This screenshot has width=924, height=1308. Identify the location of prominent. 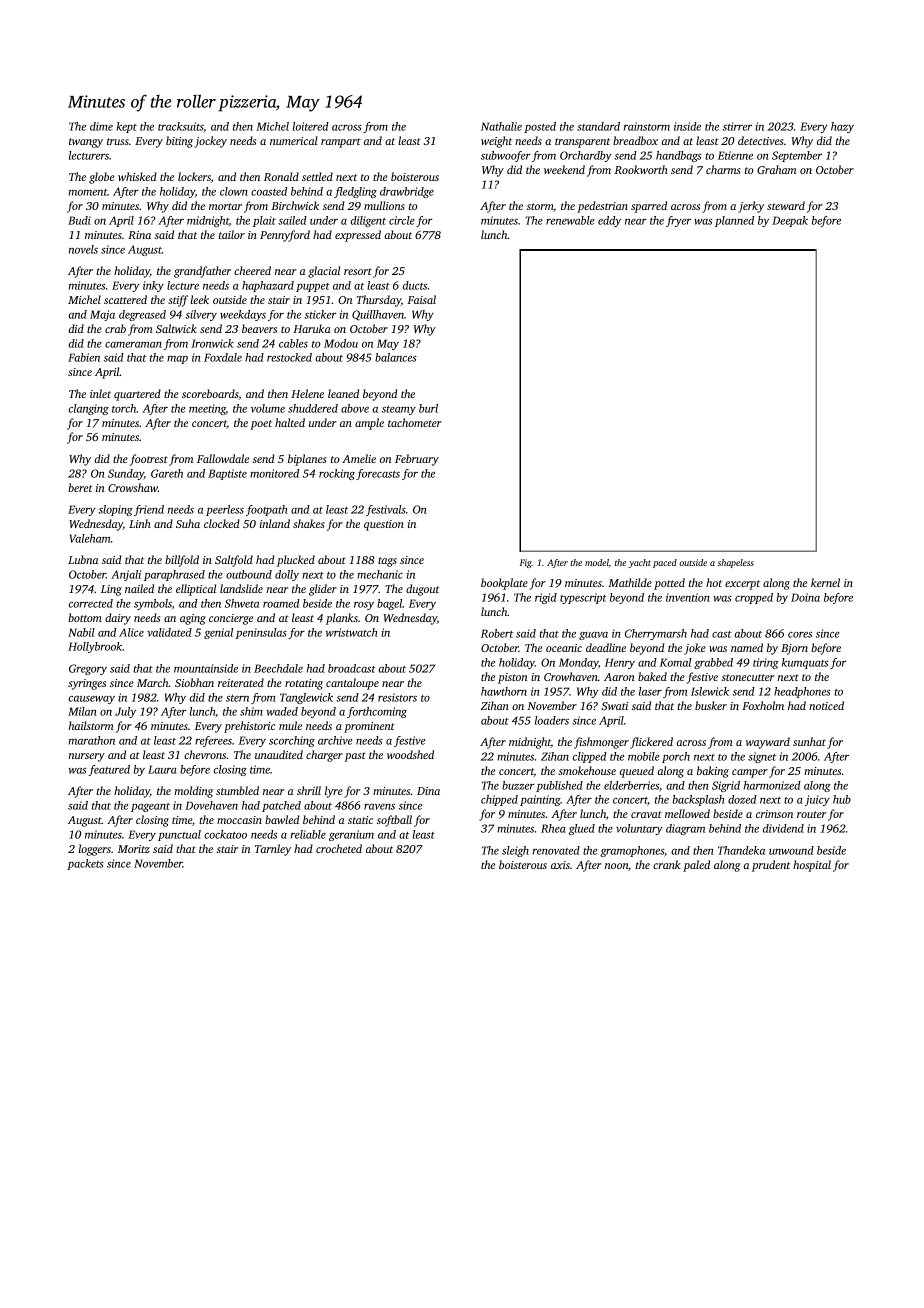
(369, 727).
